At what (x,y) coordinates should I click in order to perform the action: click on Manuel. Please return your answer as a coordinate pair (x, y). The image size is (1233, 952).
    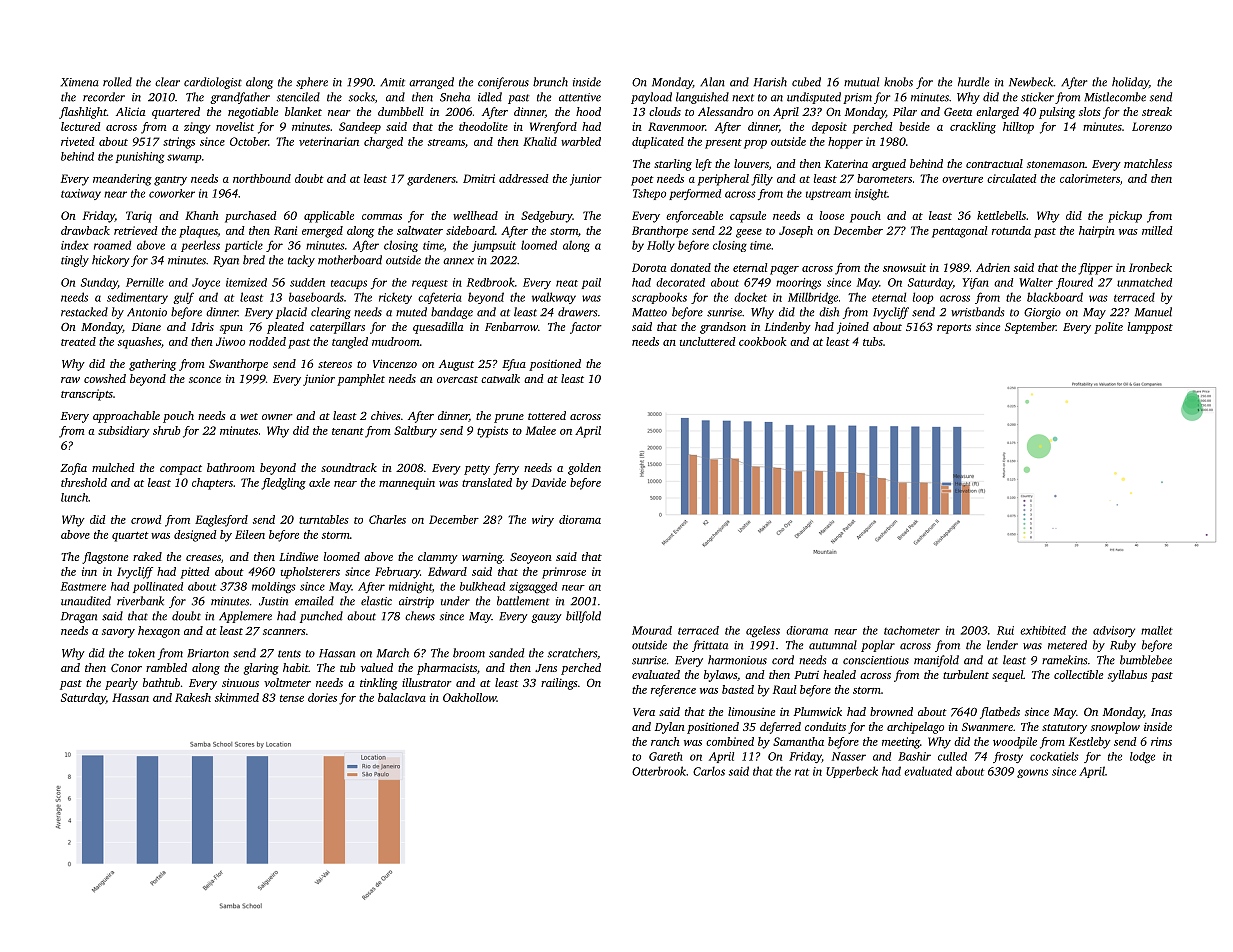
    Looking at the image, I should click on (1153, 312).
